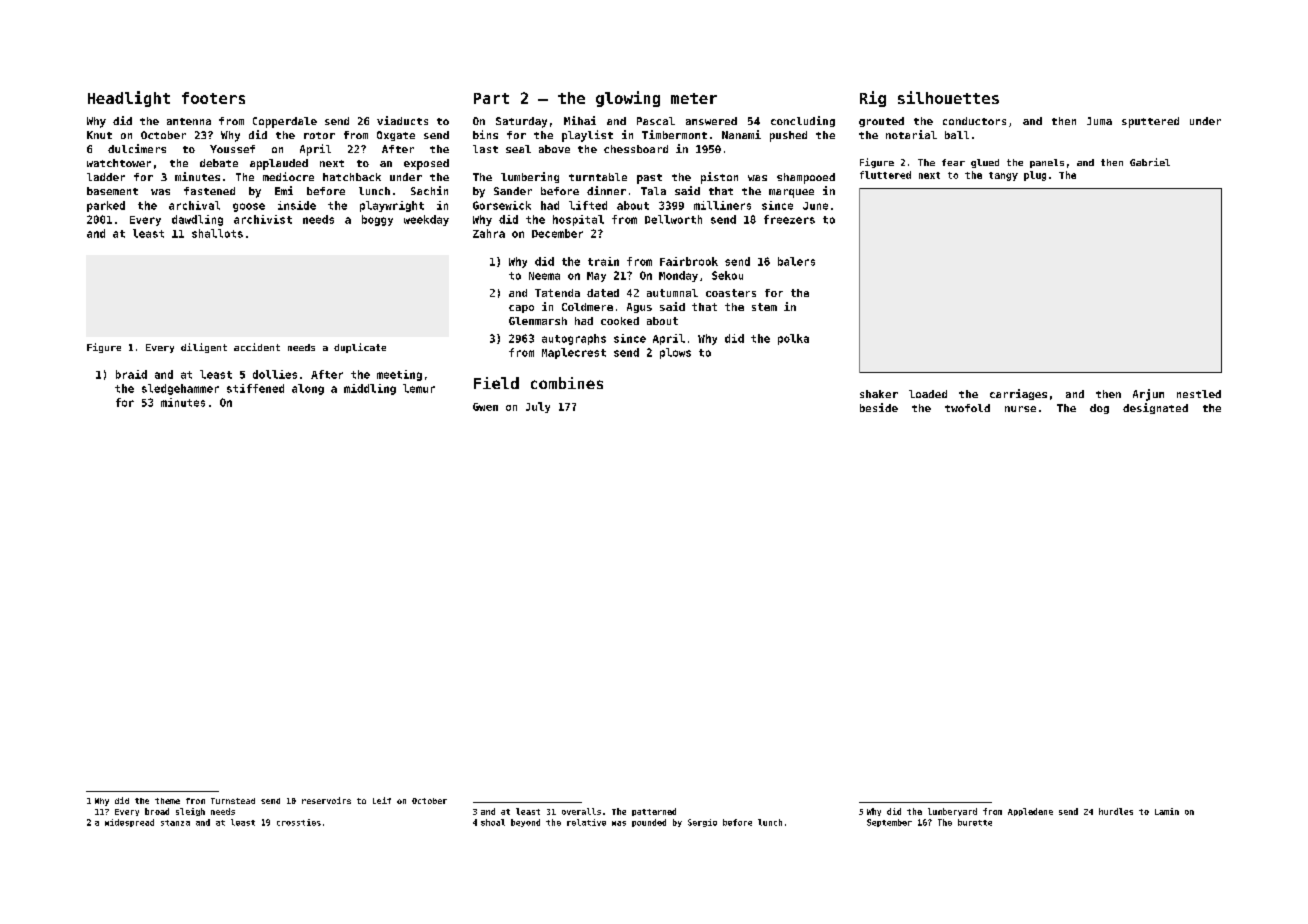  What do you see at coordinates (1167, 811) in the image?
I see `Lamin` at bounding box center [1167, 811].
